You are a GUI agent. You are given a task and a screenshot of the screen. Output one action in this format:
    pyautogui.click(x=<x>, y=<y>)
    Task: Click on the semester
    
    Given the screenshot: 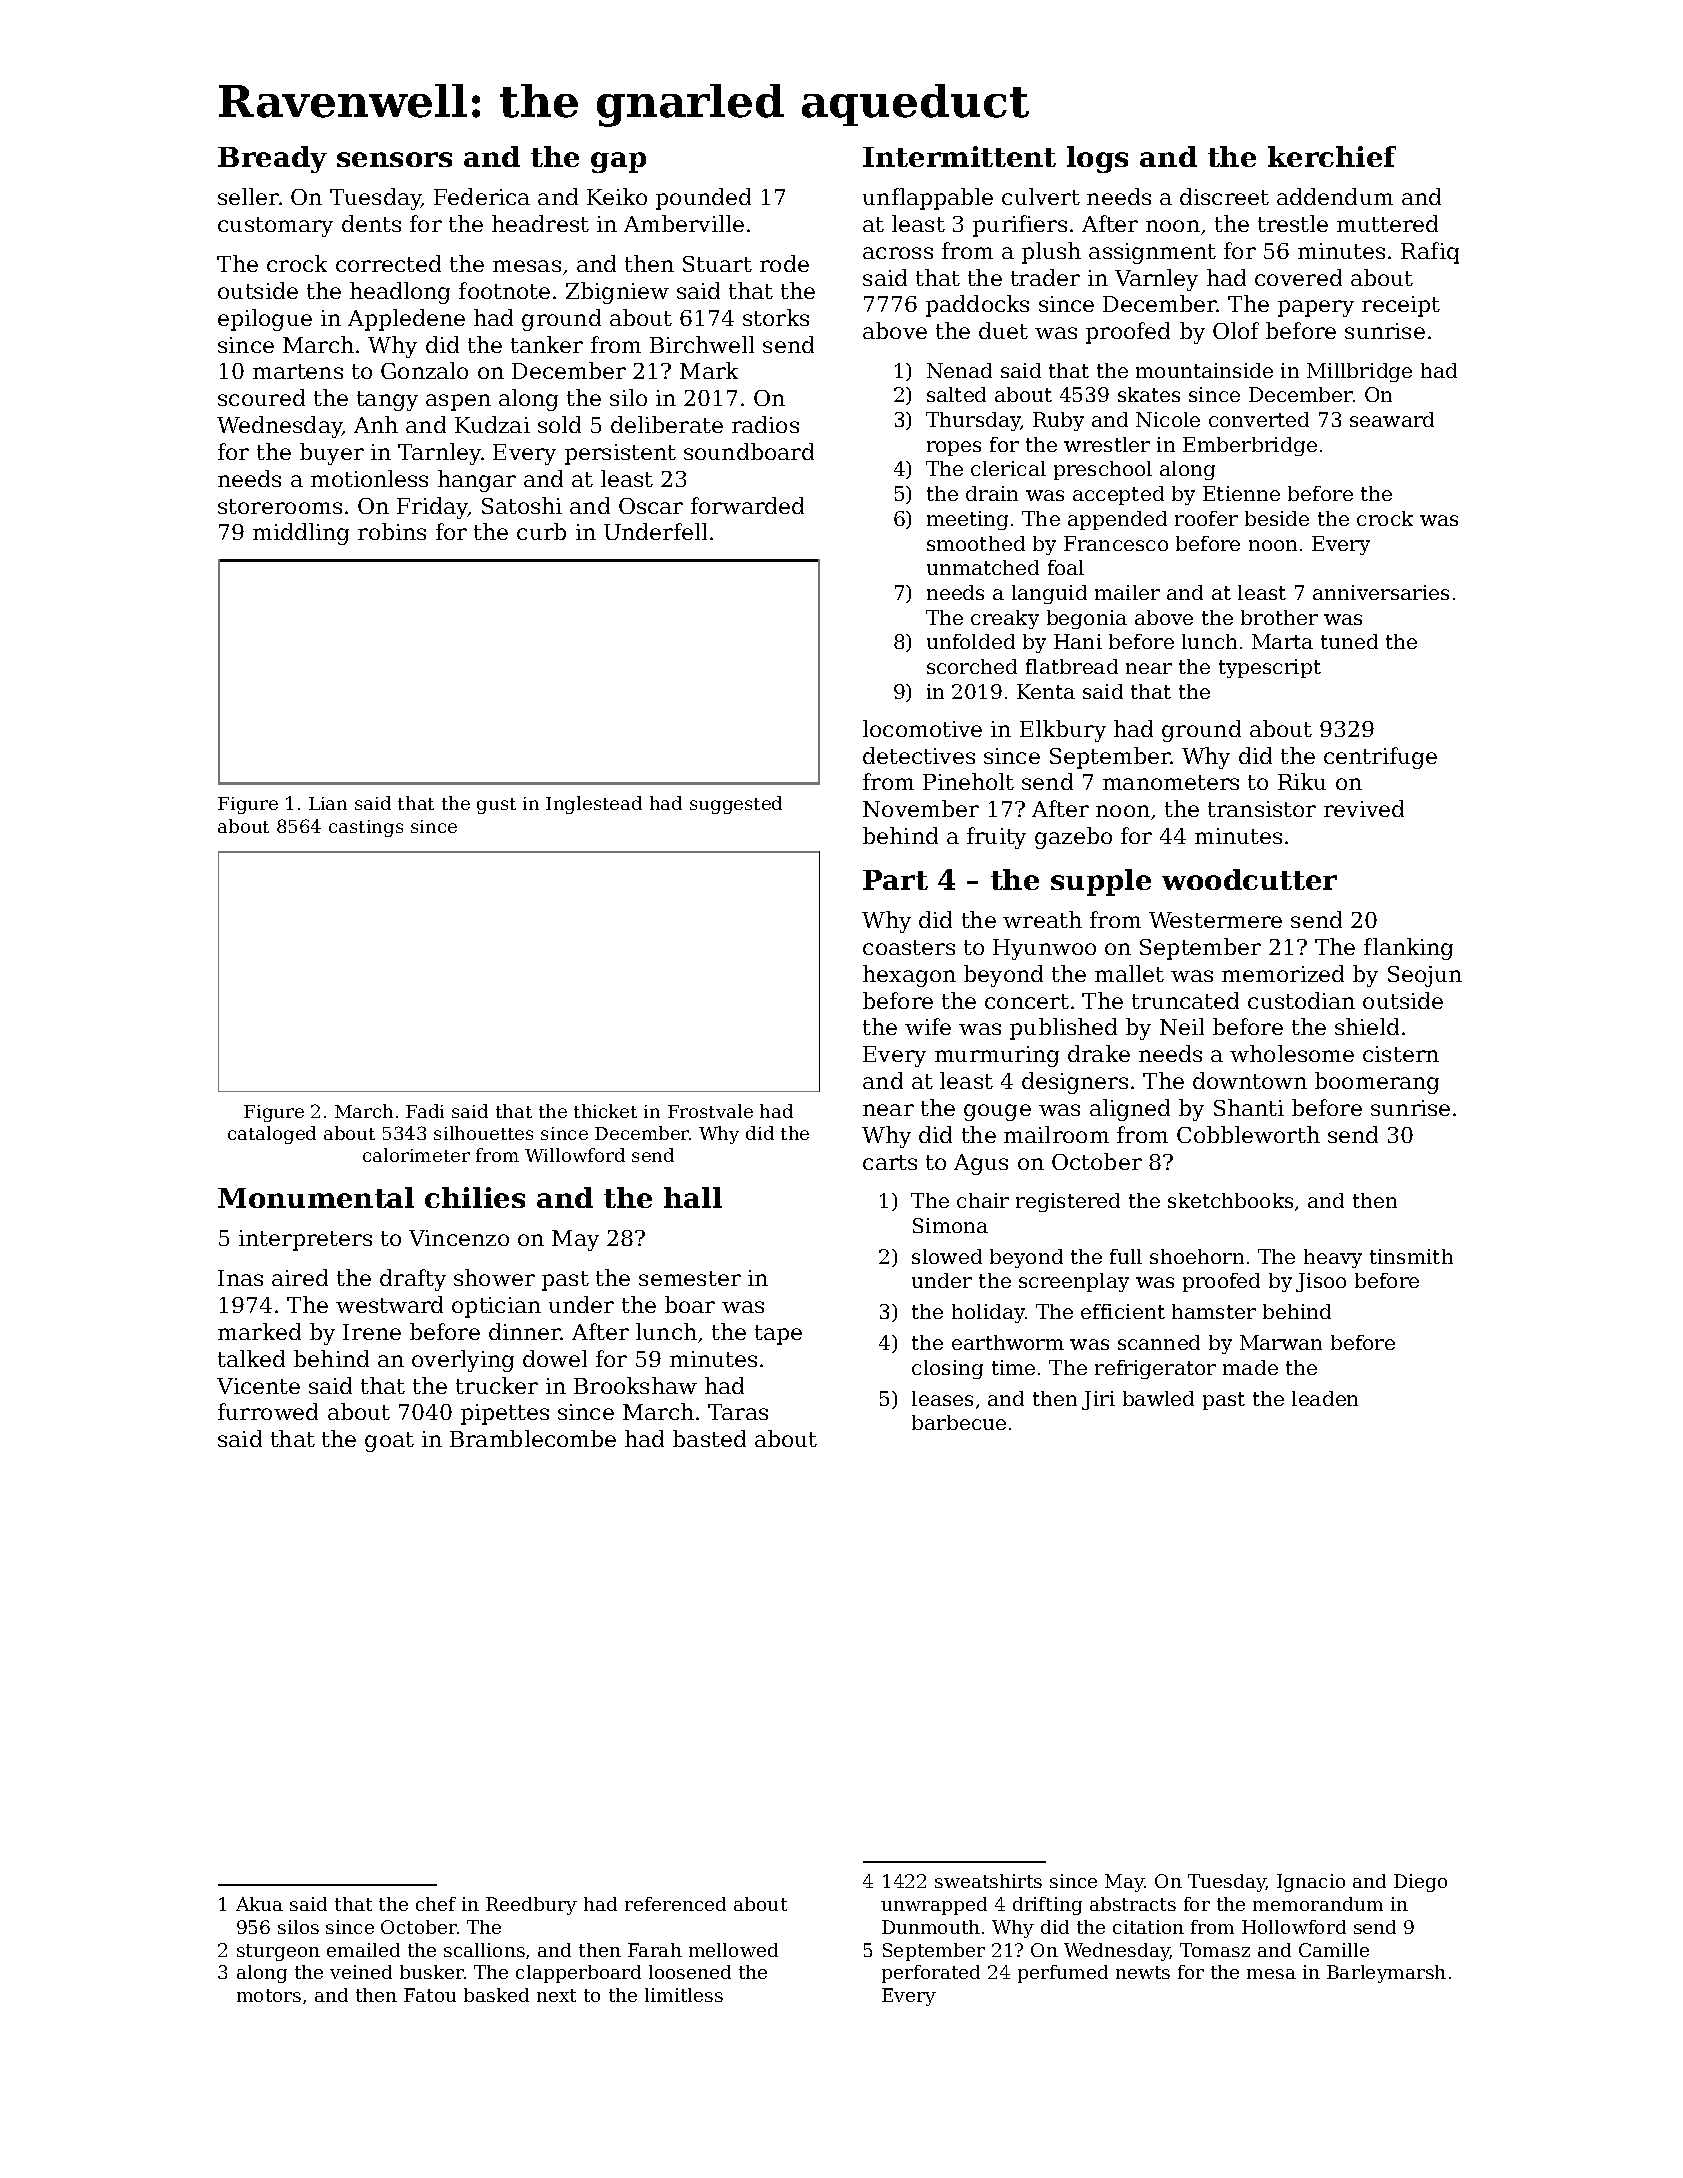 What is the action you would take?
    pyautogui.click(x=690, y=1278)
